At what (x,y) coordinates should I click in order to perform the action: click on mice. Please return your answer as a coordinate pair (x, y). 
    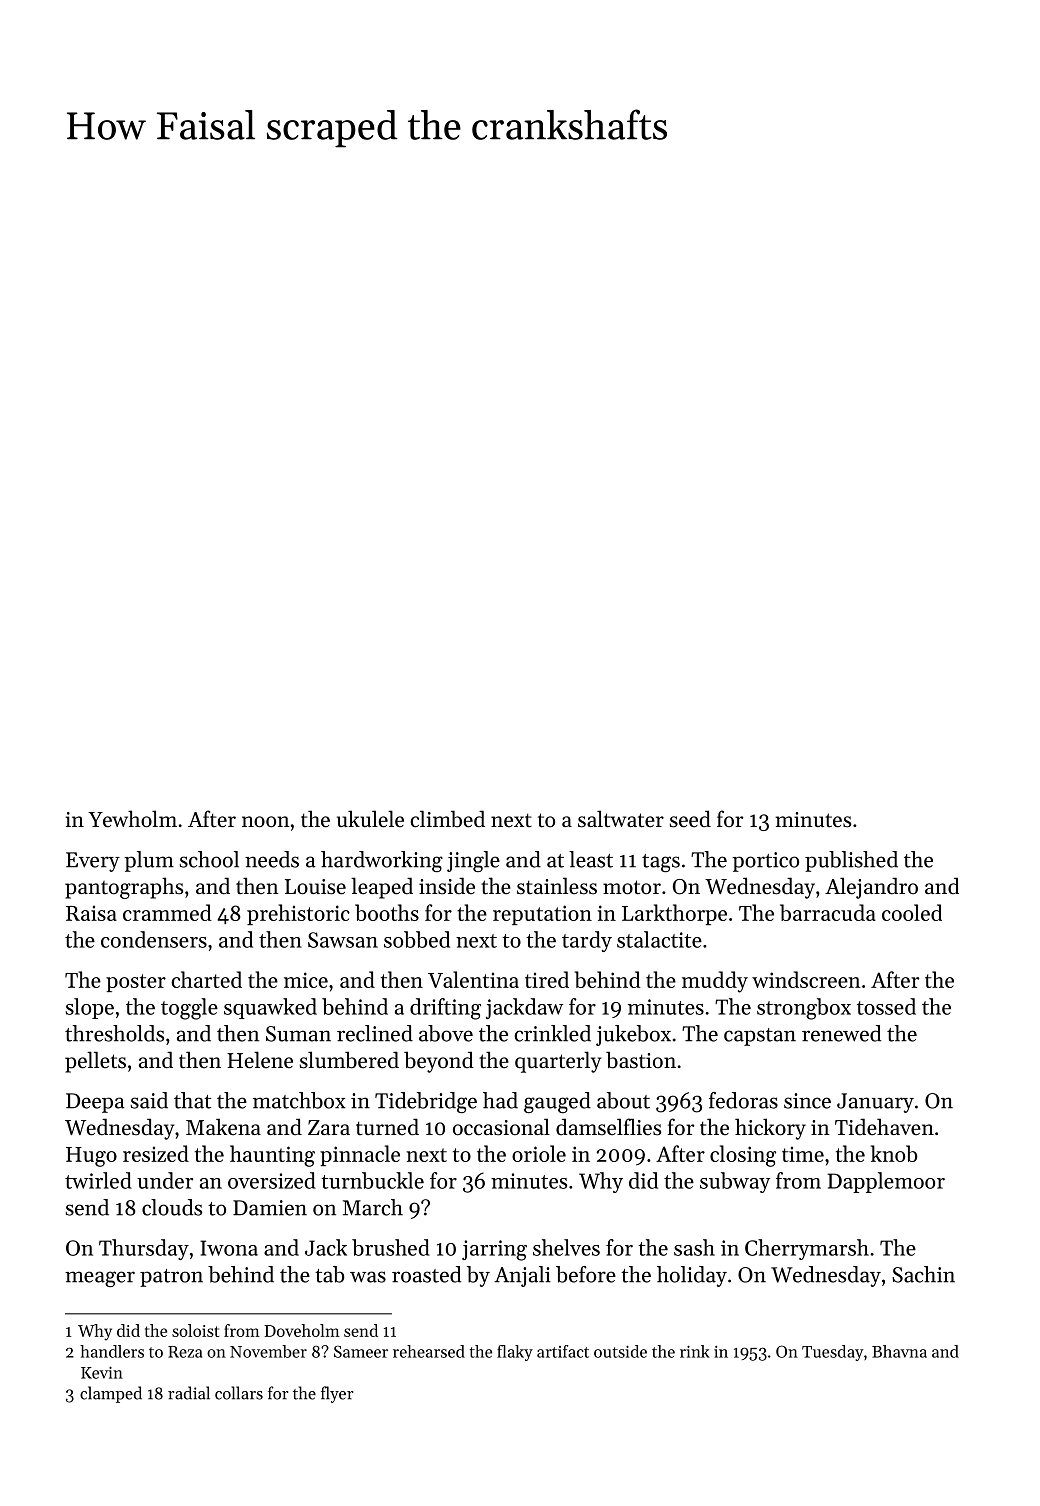
    Looking at the image, I should click on (306, 980).
